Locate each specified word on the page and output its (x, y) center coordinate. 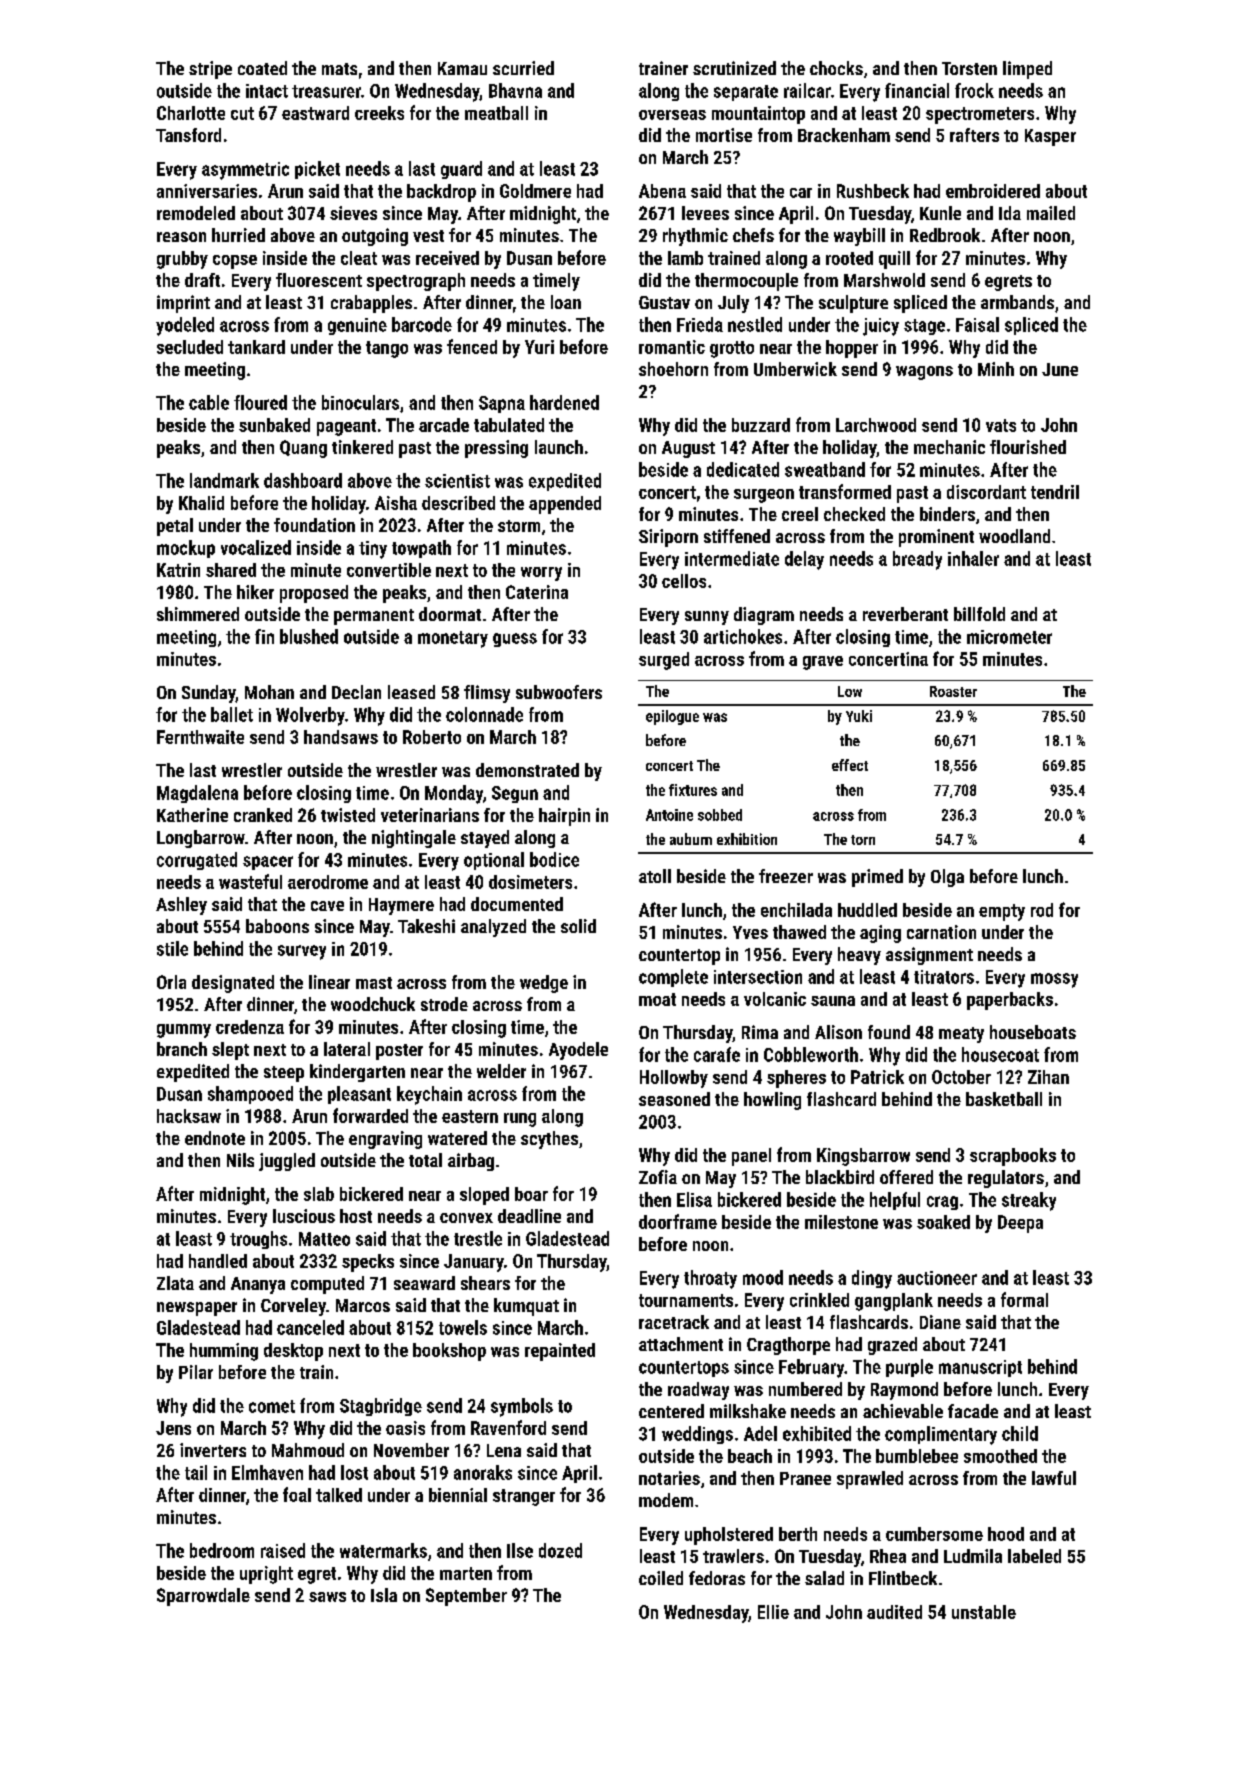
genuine (357, 326)
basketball (1004, 1099)
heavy (859, 956)
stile (172, 948)
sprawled (870, 1480)
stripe (210, 70)
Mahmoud (308, 1450)
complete (673, 978)
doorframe (678, 1221)
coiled (661, 1578)
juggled (287, 1162)
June (1060, 369)
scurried (523, 68)
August (688, 449)
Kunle (940, 213)
